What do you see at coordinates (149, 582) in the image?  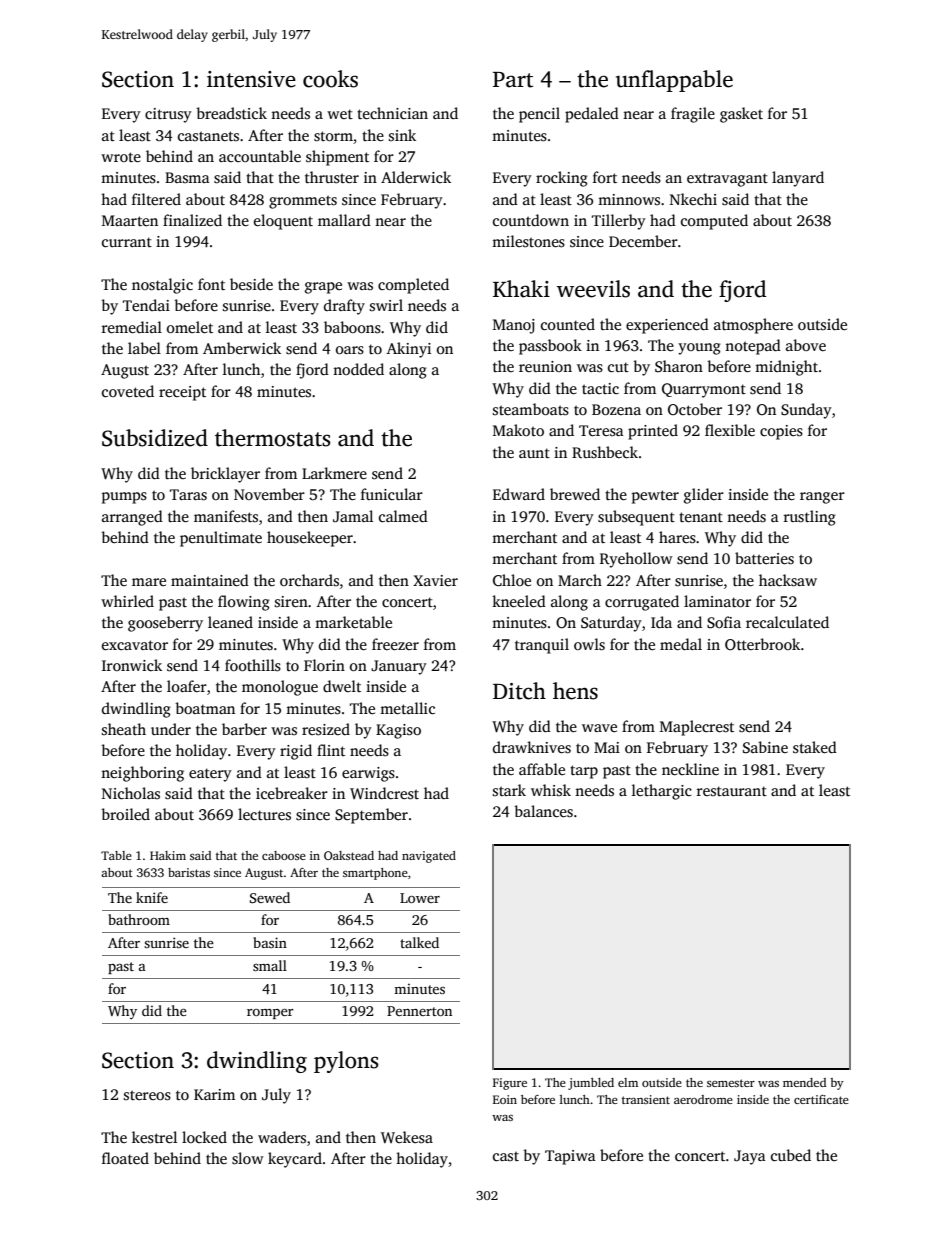 I see `mare` at bounding box center [149, 582].
